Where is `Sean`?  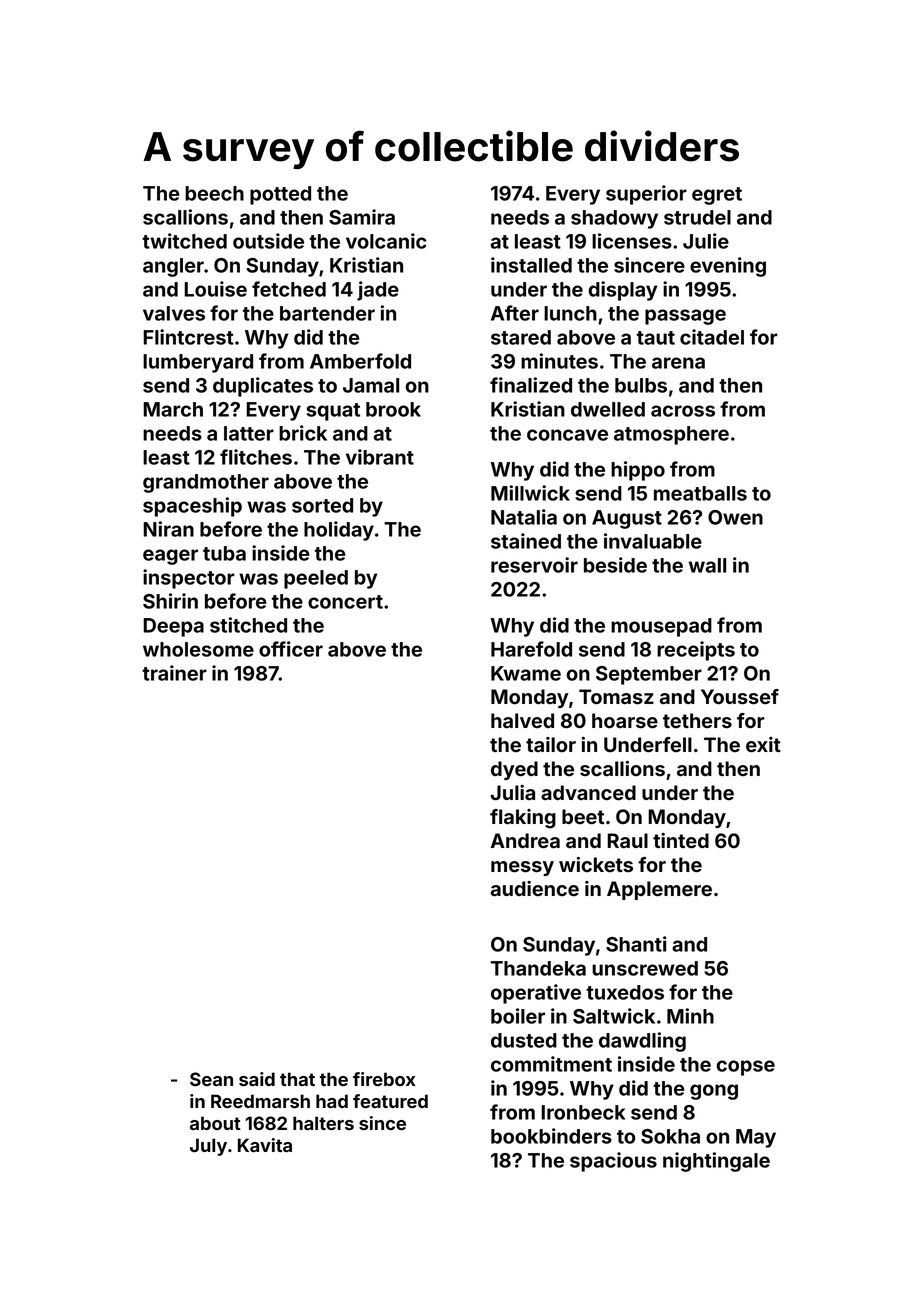
Sean is located at coordinates (211, 1079).
